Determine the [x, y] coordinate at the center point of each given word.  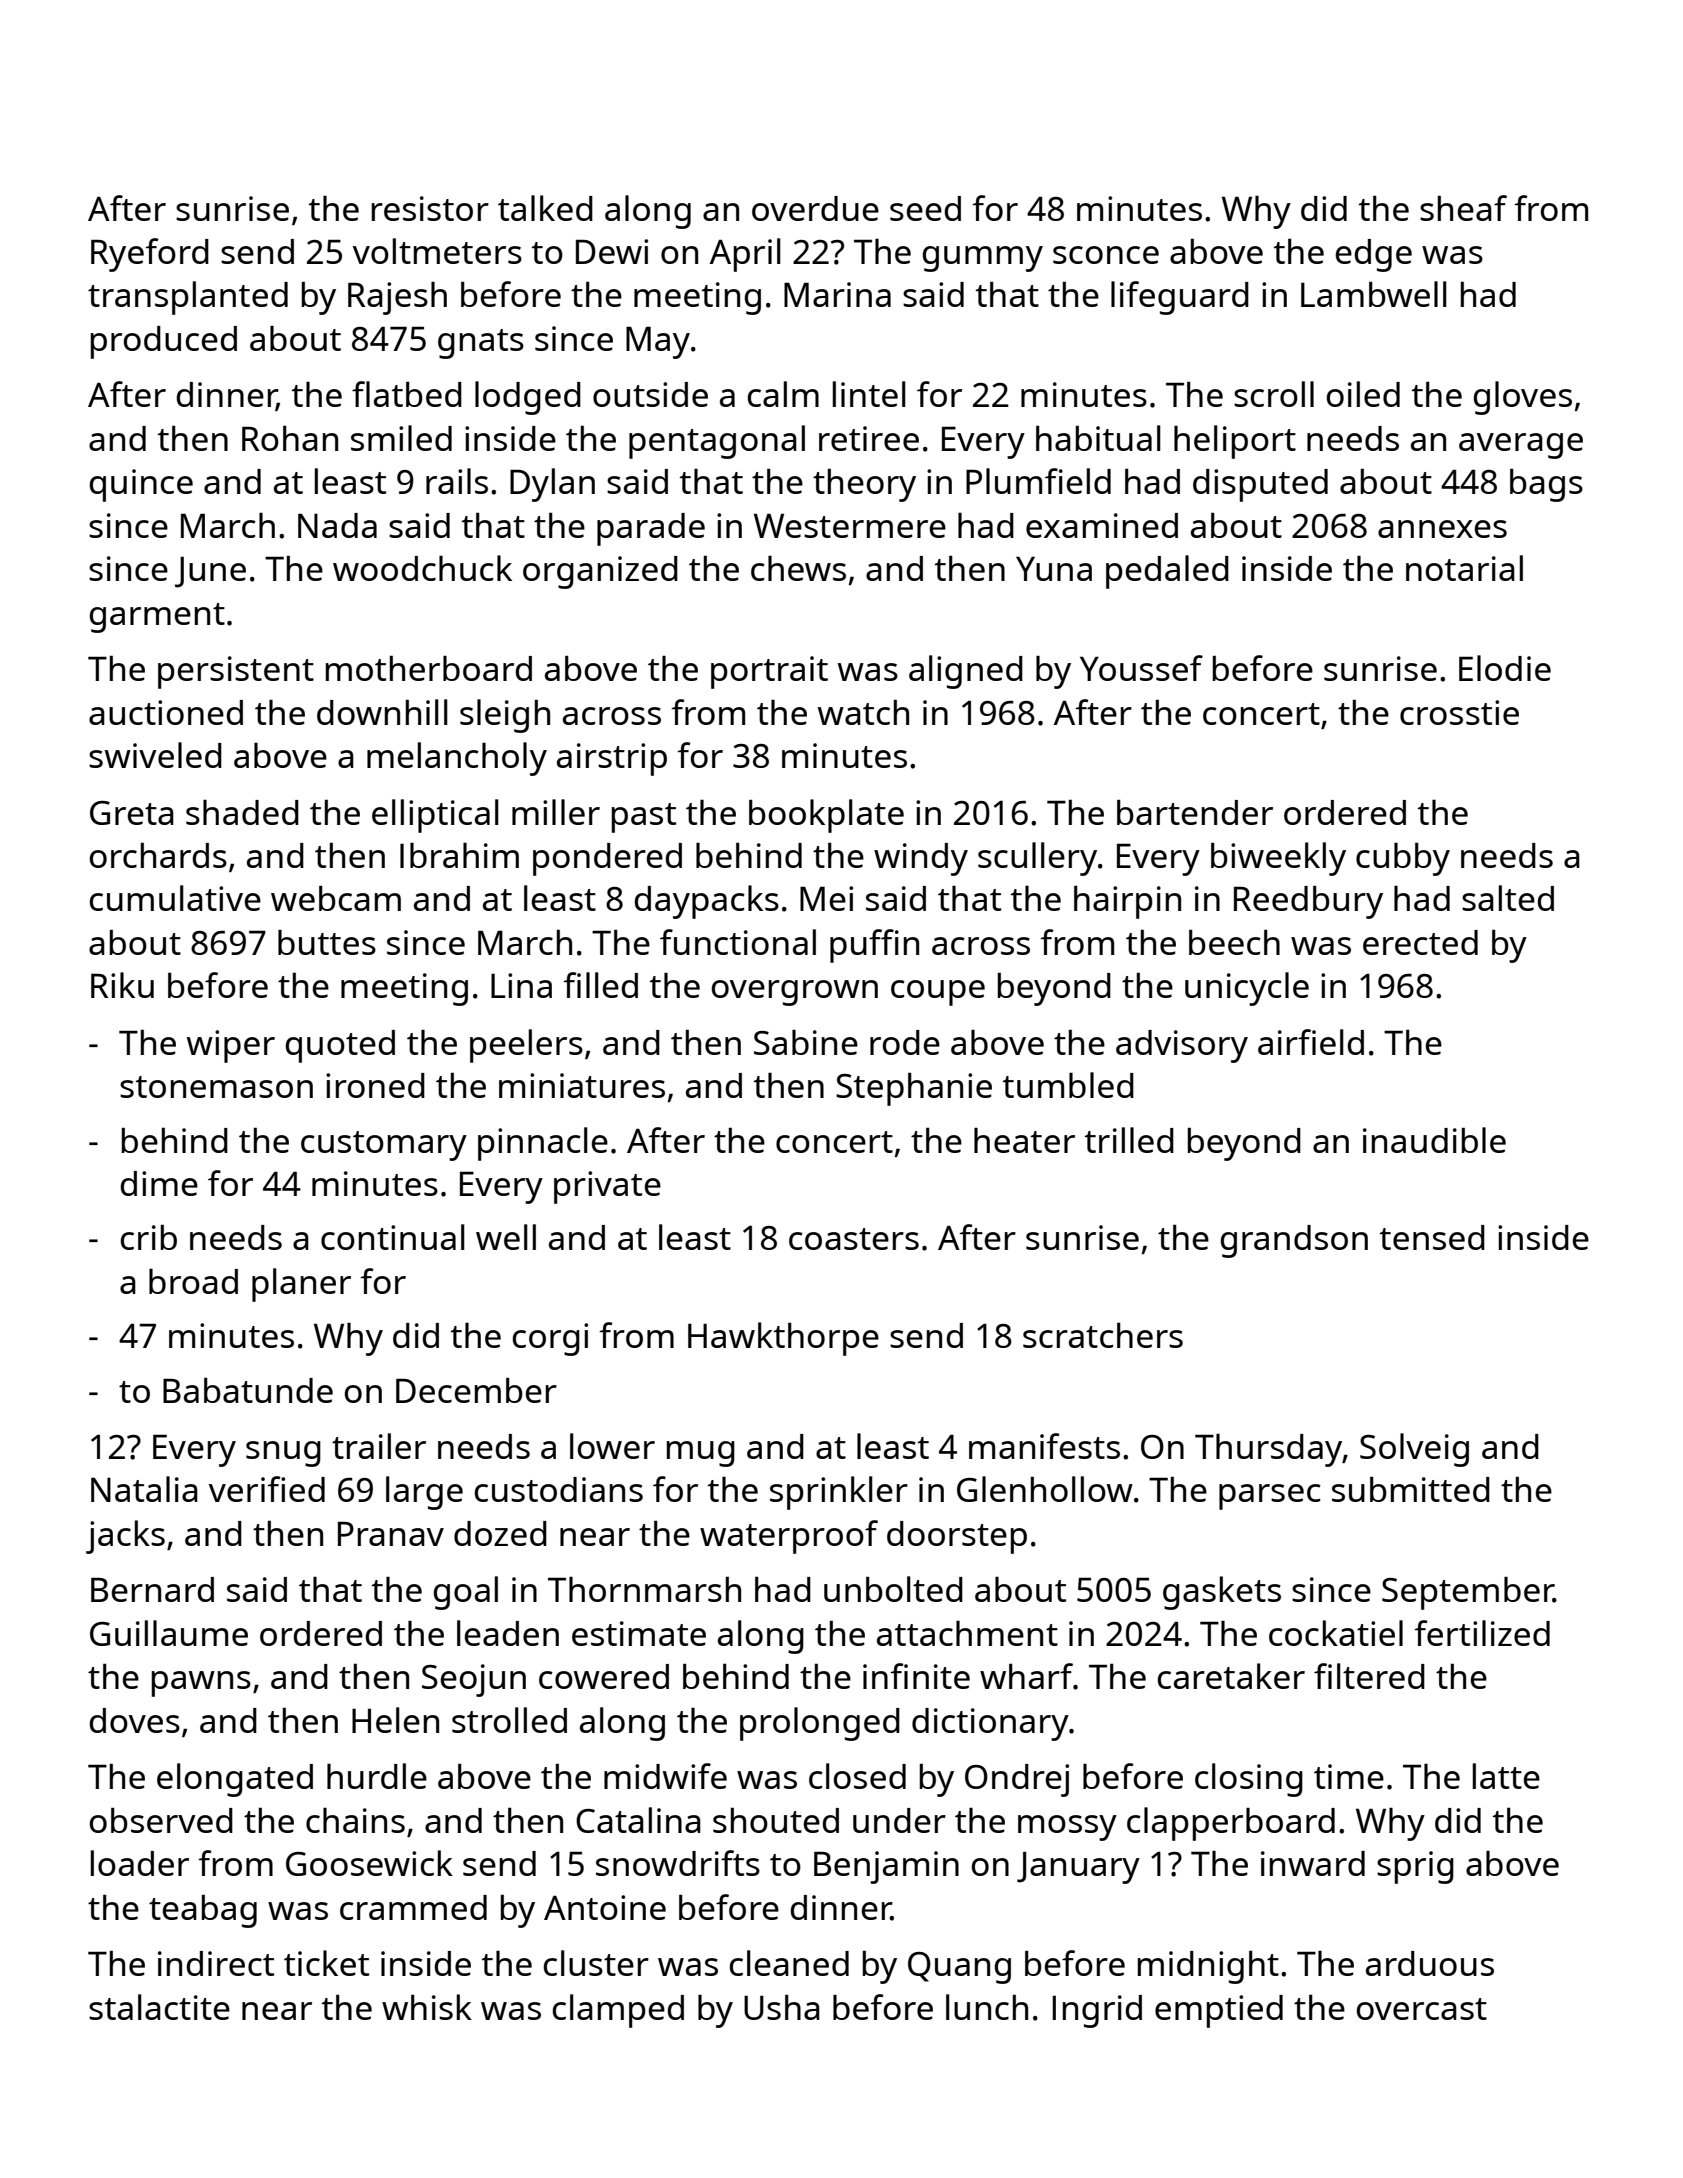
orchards [158, 855]
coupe [938, 993]
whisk [427, 2007]
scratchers [1103, 1335]
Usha [782, 2007]
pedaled [1167, 572]
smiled [401, 438]
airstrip [612, 759]
